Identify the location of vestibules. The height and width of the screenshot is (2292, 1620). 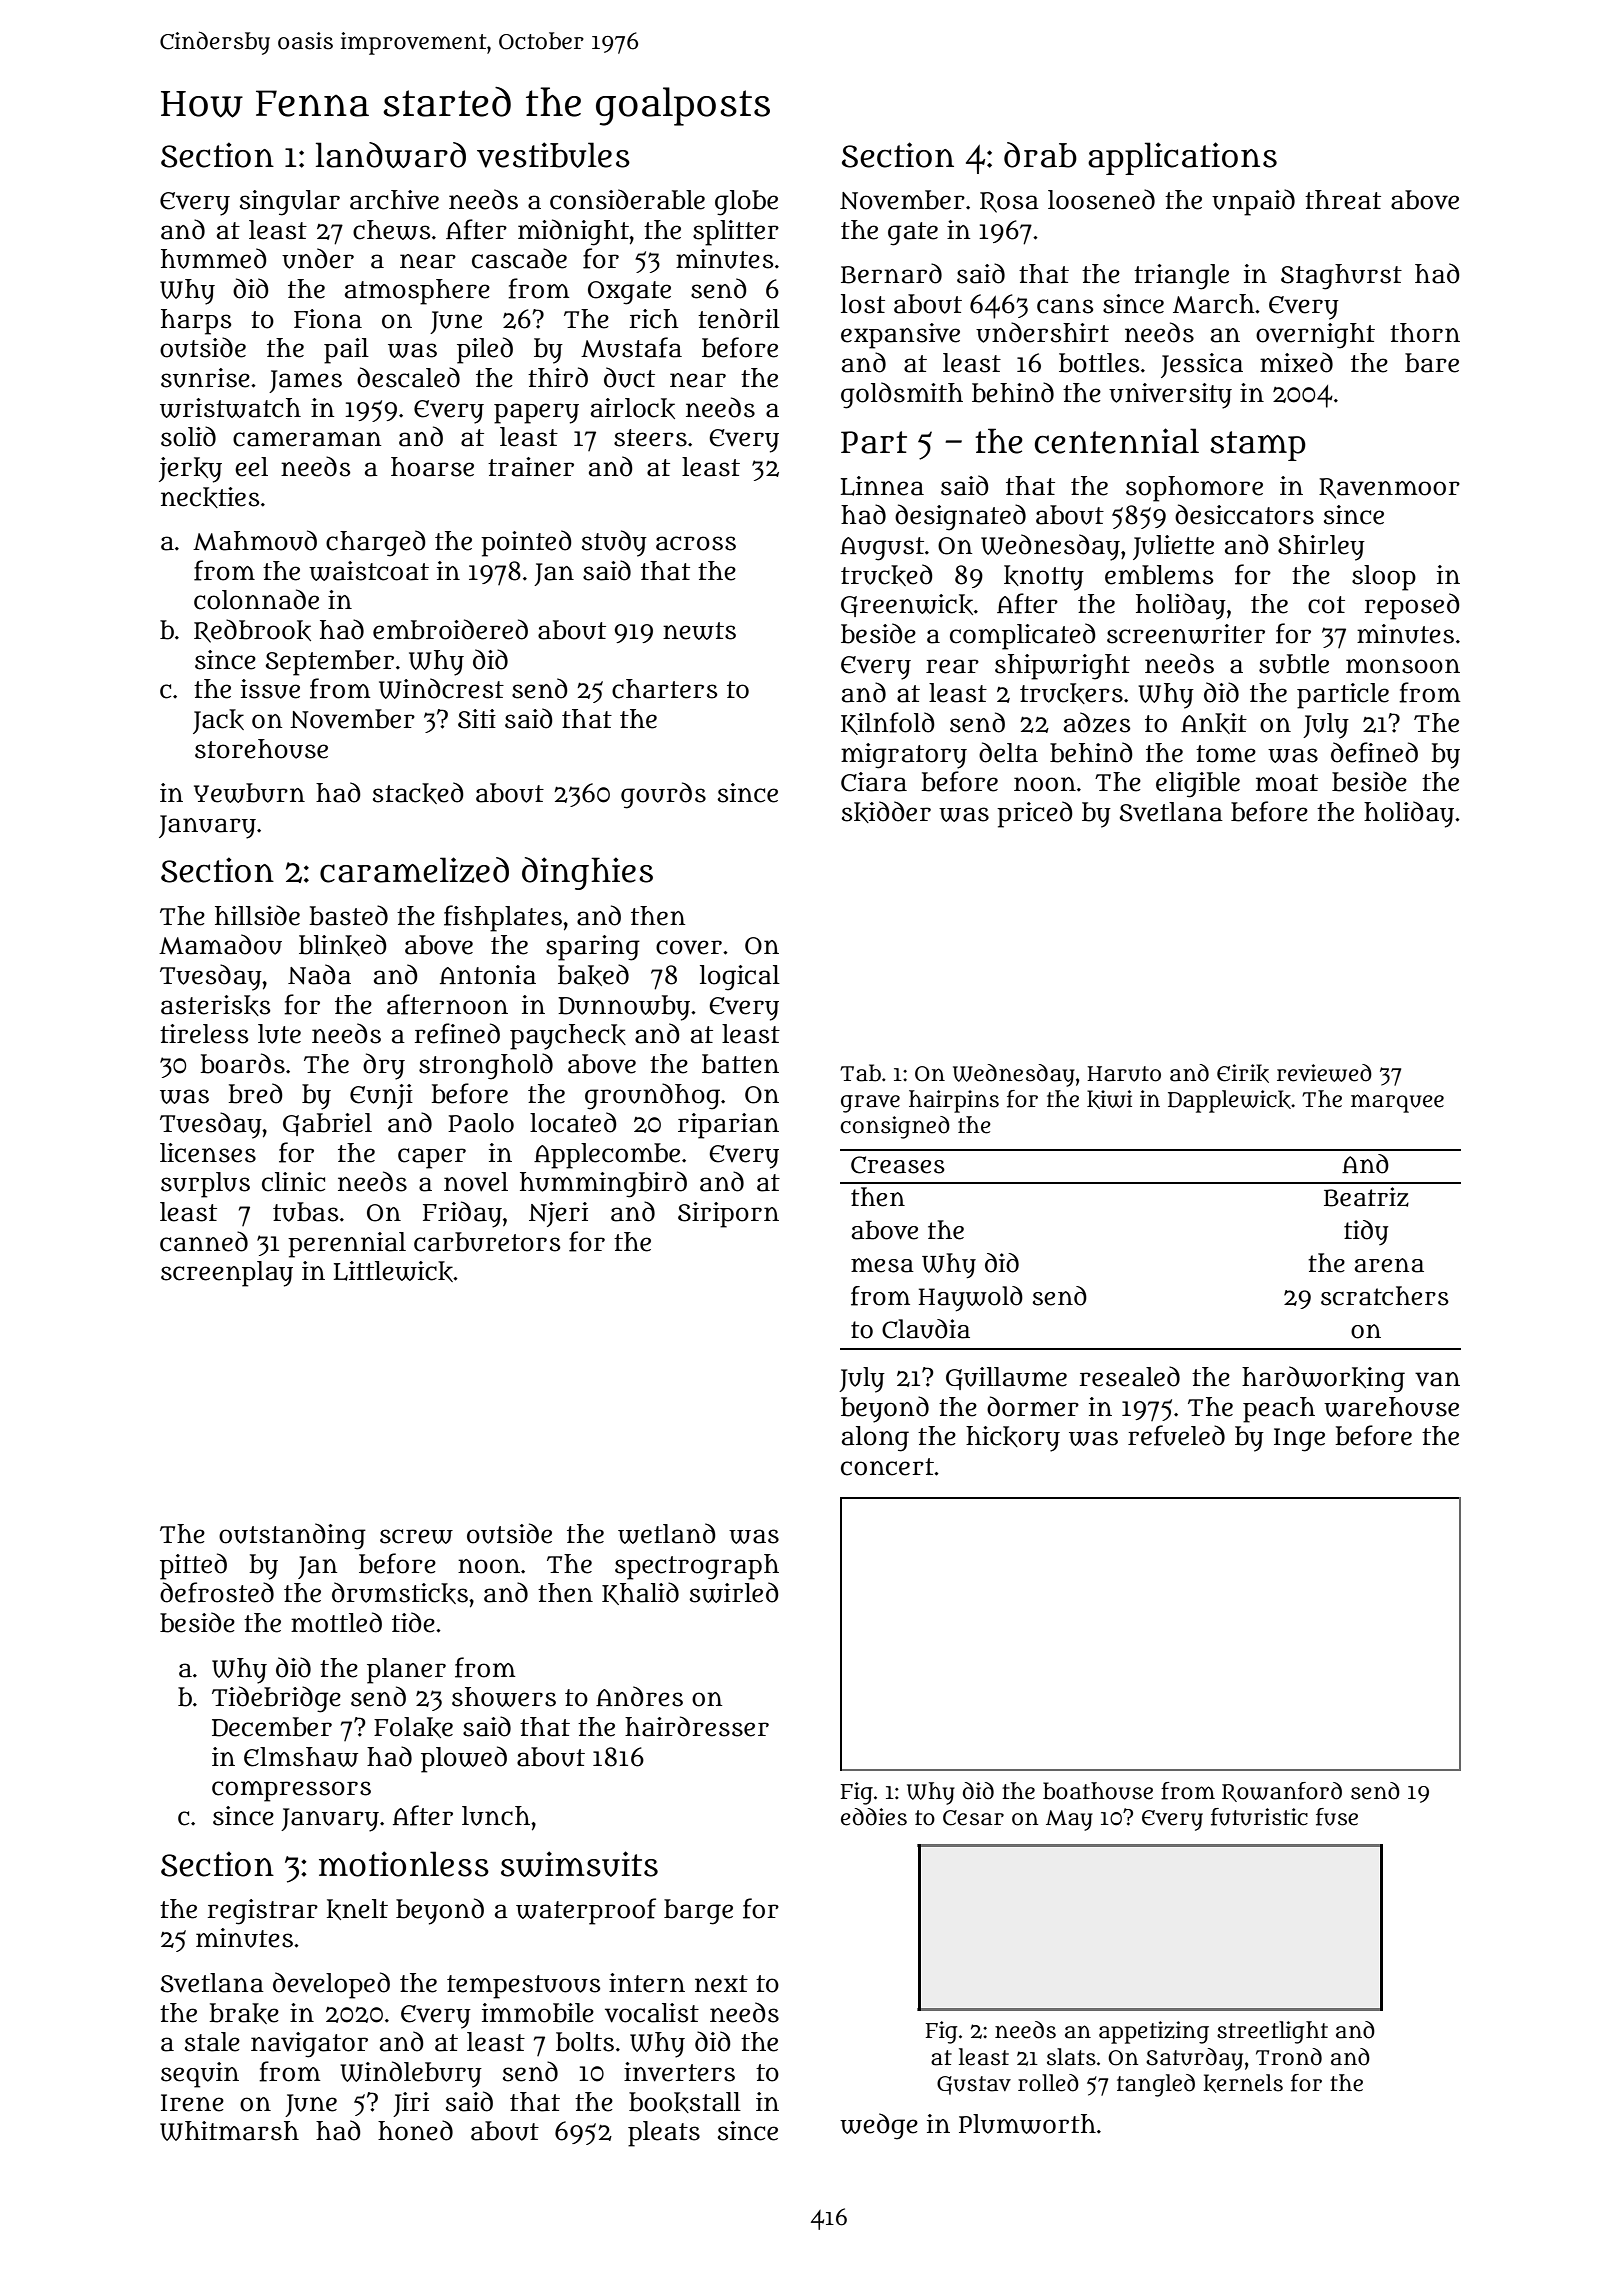
(553, 155).
